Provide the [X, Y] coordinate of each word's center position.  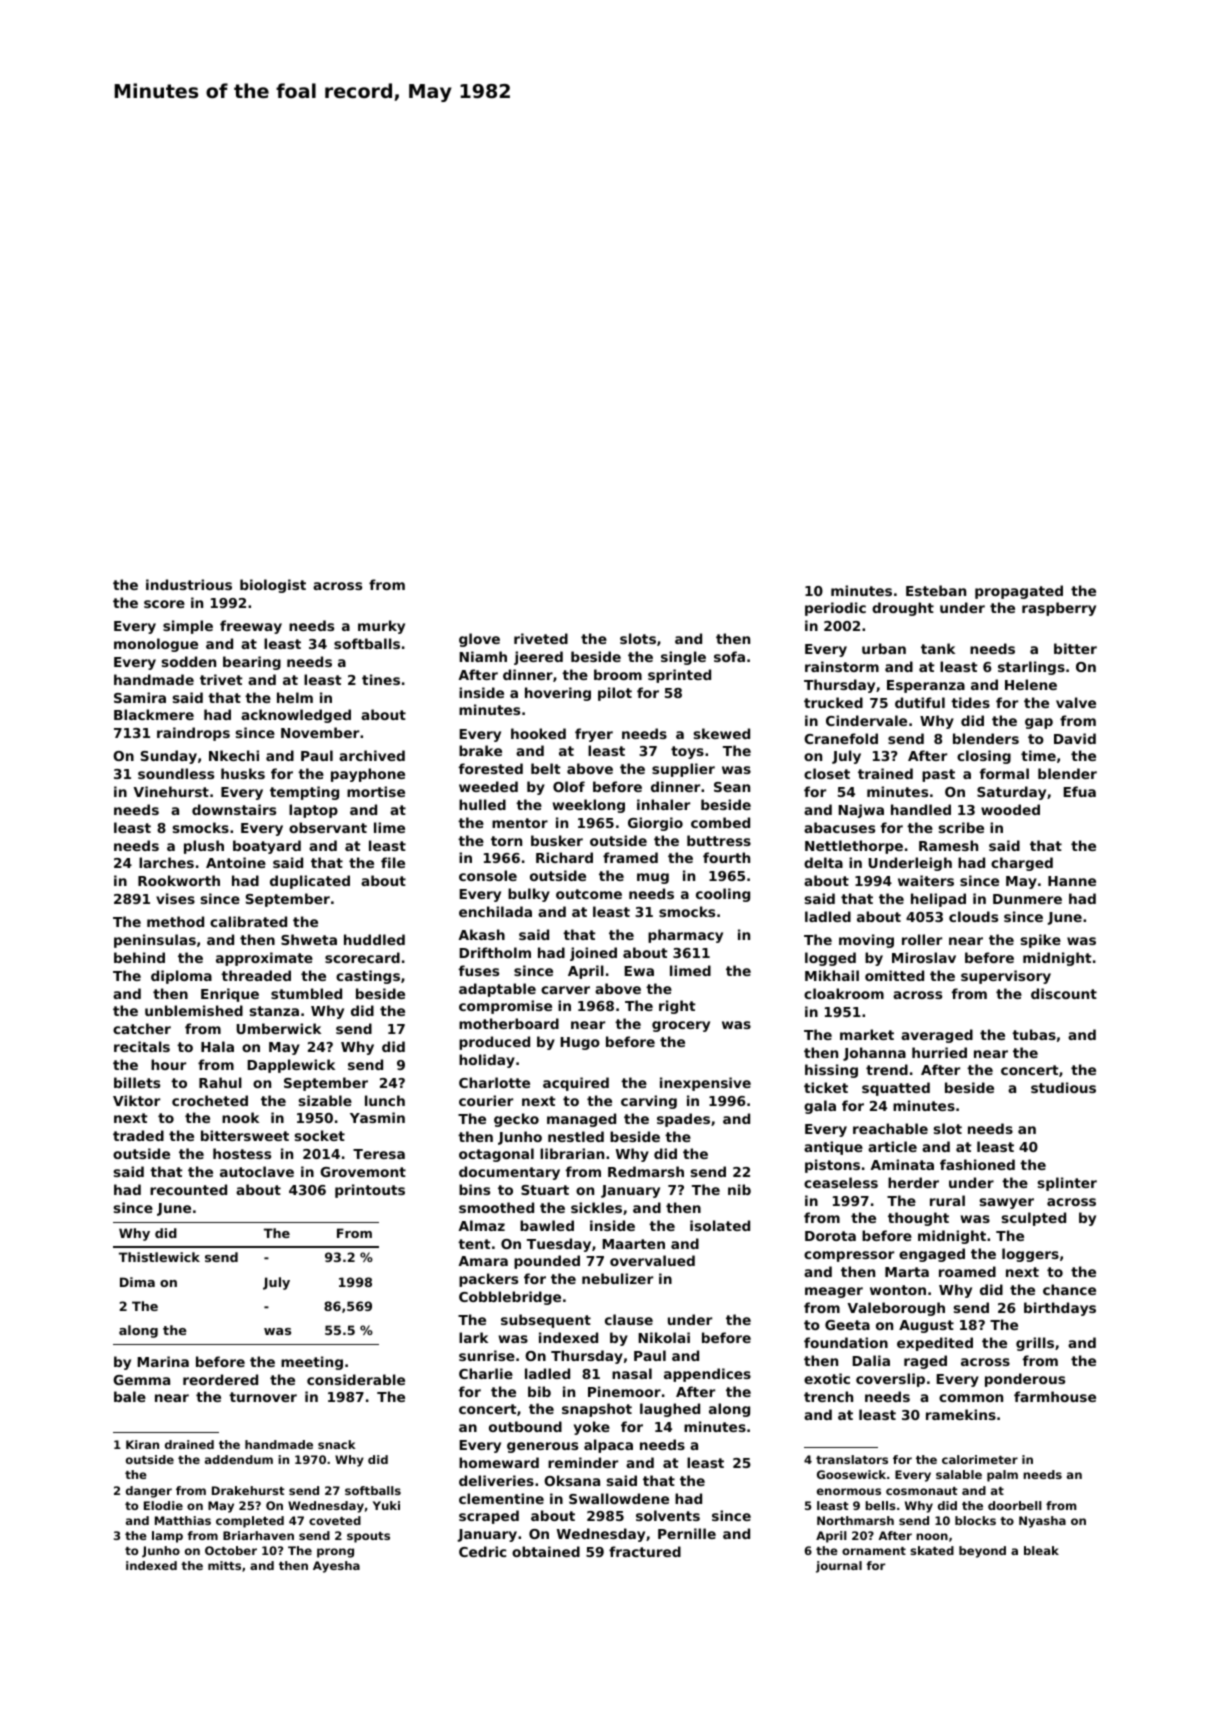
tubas [1034, 1034]
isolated [720, 1225]
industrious [189, 584]
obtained [546, 1551]
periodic [835, 609]
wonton [898, 1290]
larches [166, 862]
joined [593, 954]
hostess [242, 1153]
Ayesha [336, 1567]
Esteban [936, 590]
